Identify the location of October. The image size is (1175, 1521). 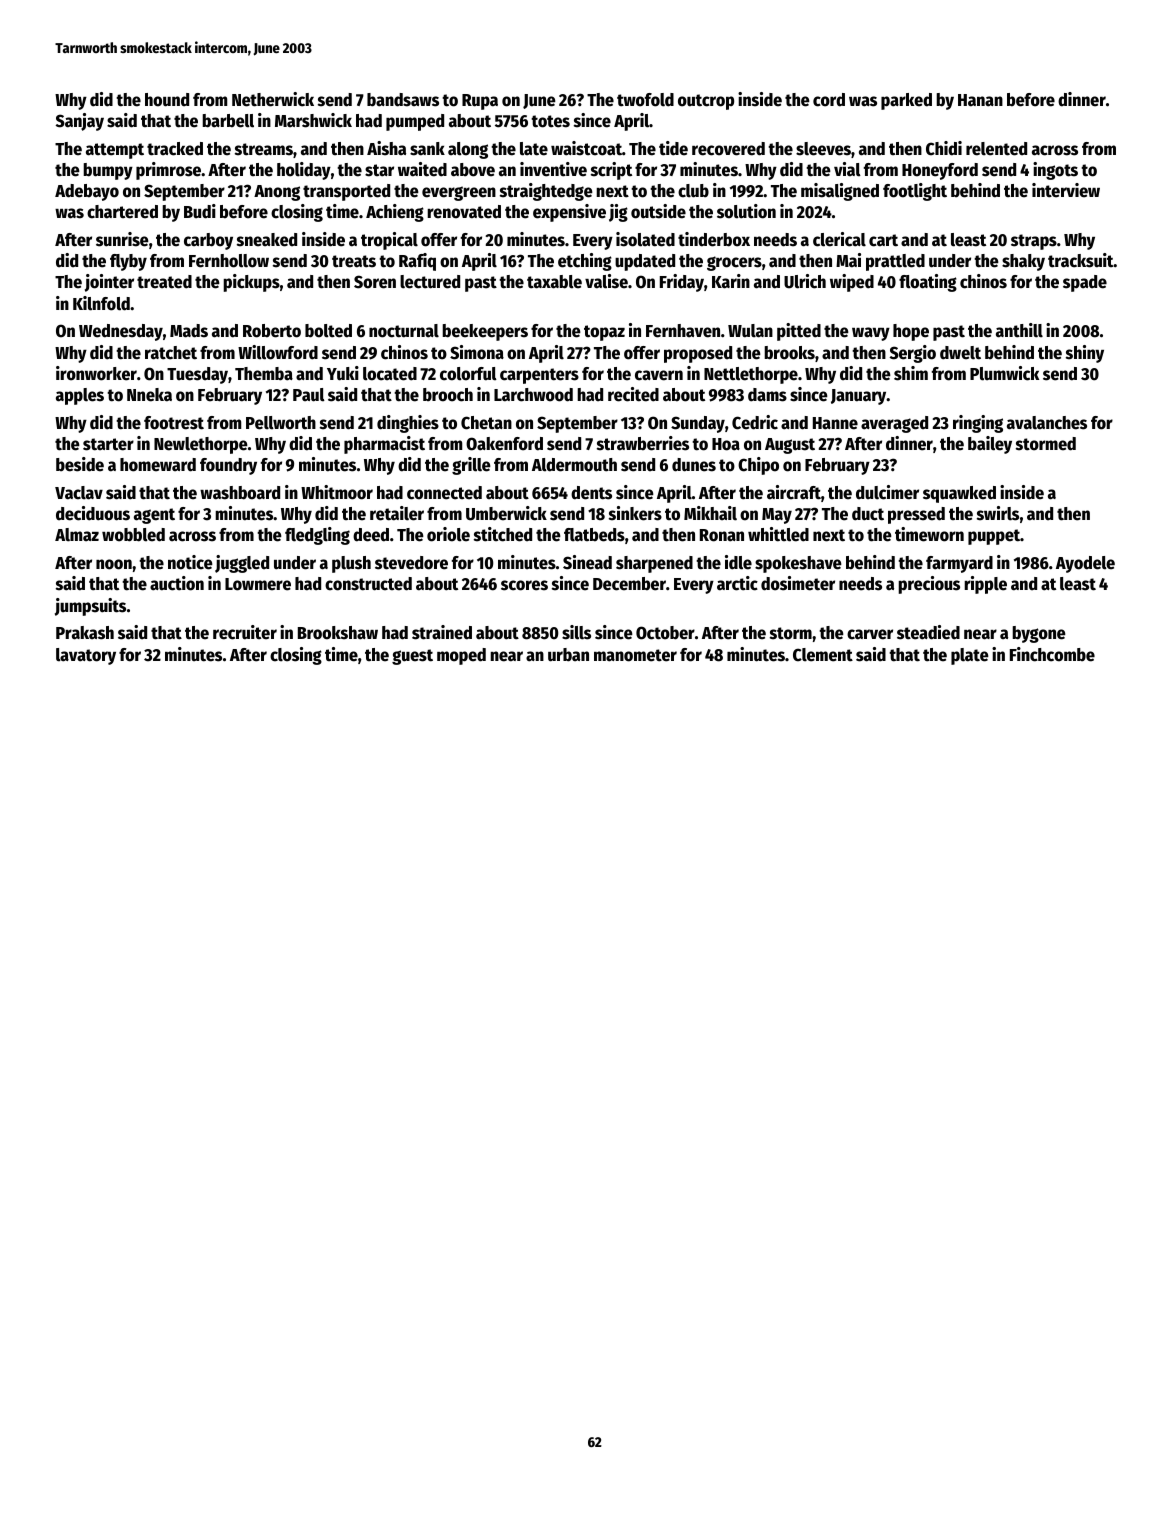
(665, 633).
